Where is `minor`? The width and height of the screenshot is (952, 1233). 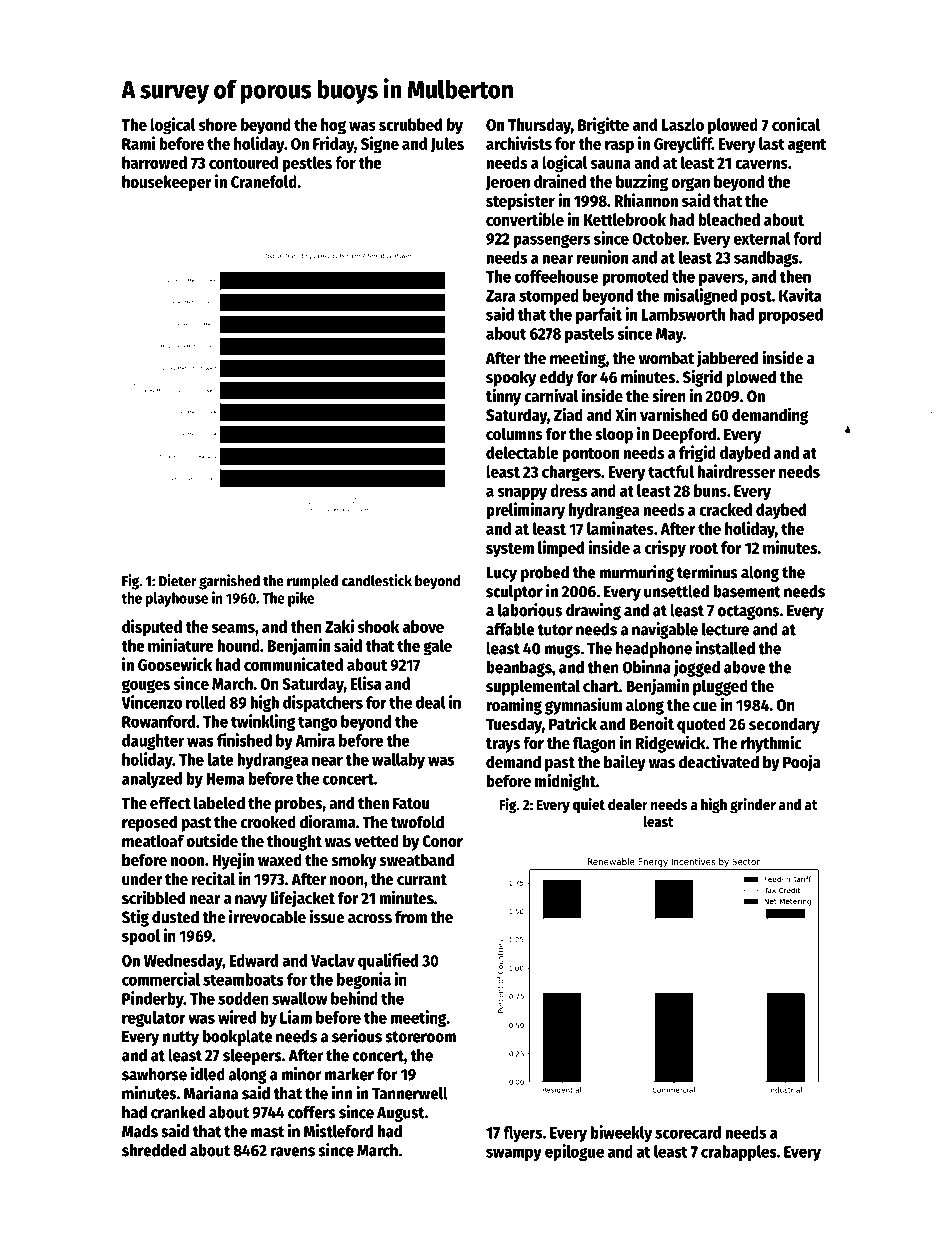 minor is located at coordinates (302, 1074).
